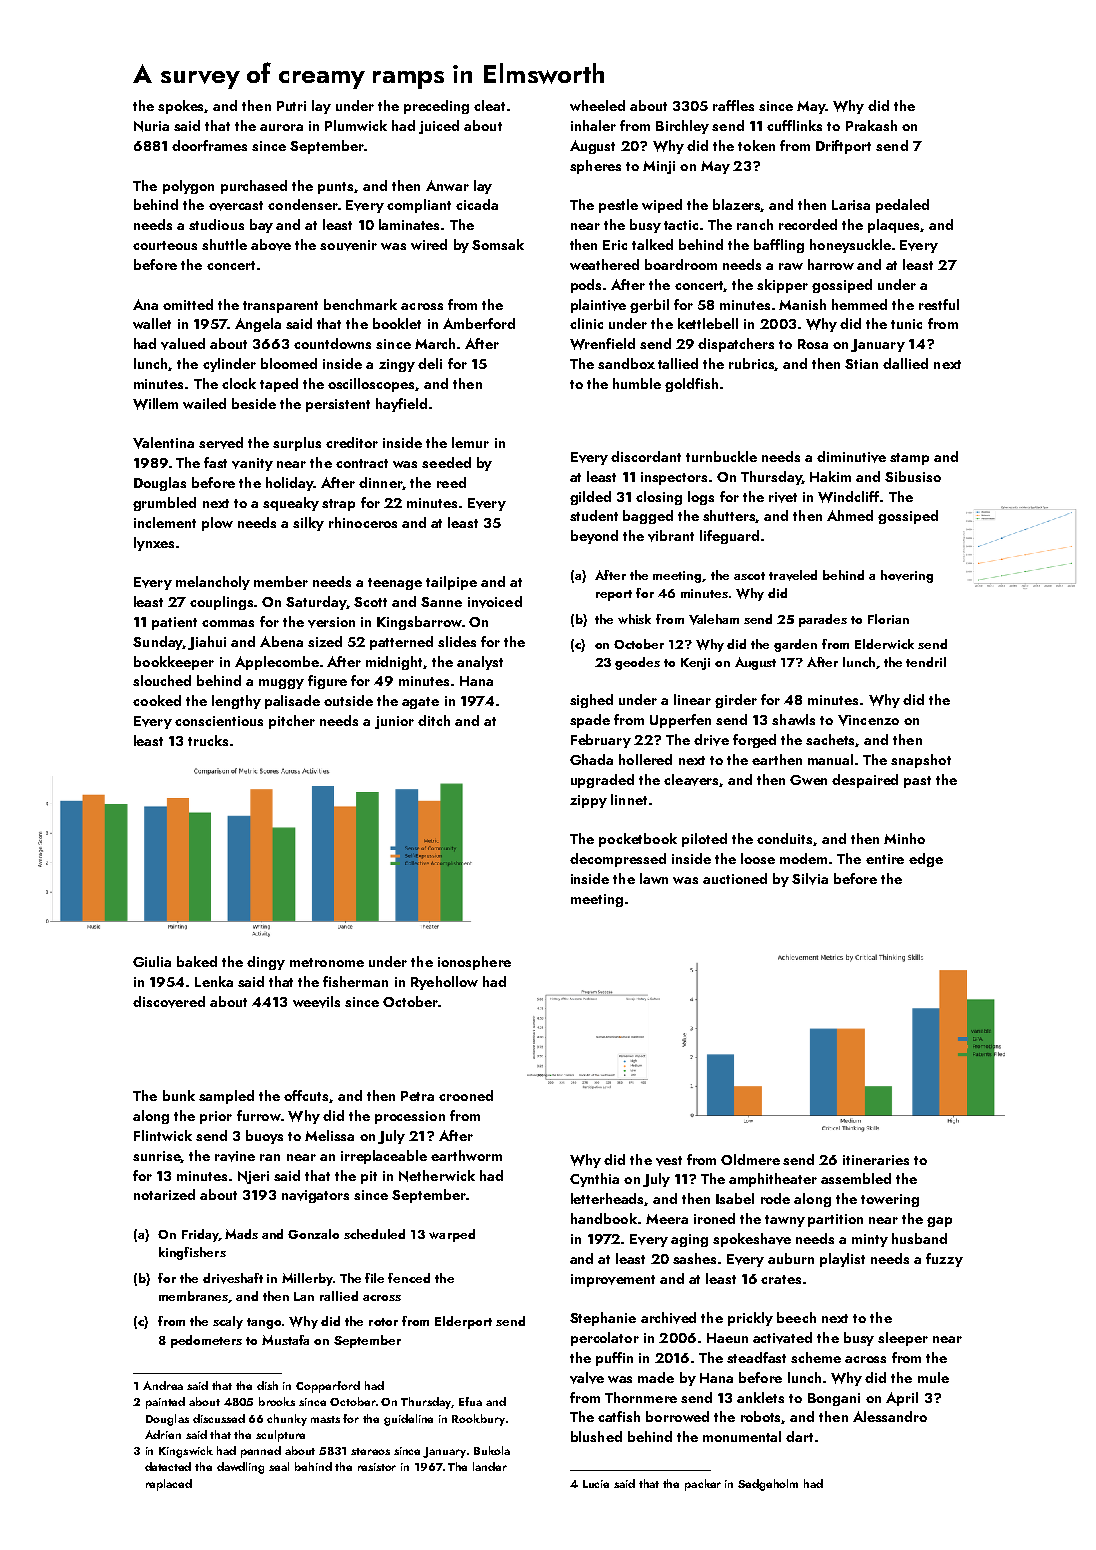 The image size is (1096, 1550). I want to click on rallied, so click(339, 1296).
